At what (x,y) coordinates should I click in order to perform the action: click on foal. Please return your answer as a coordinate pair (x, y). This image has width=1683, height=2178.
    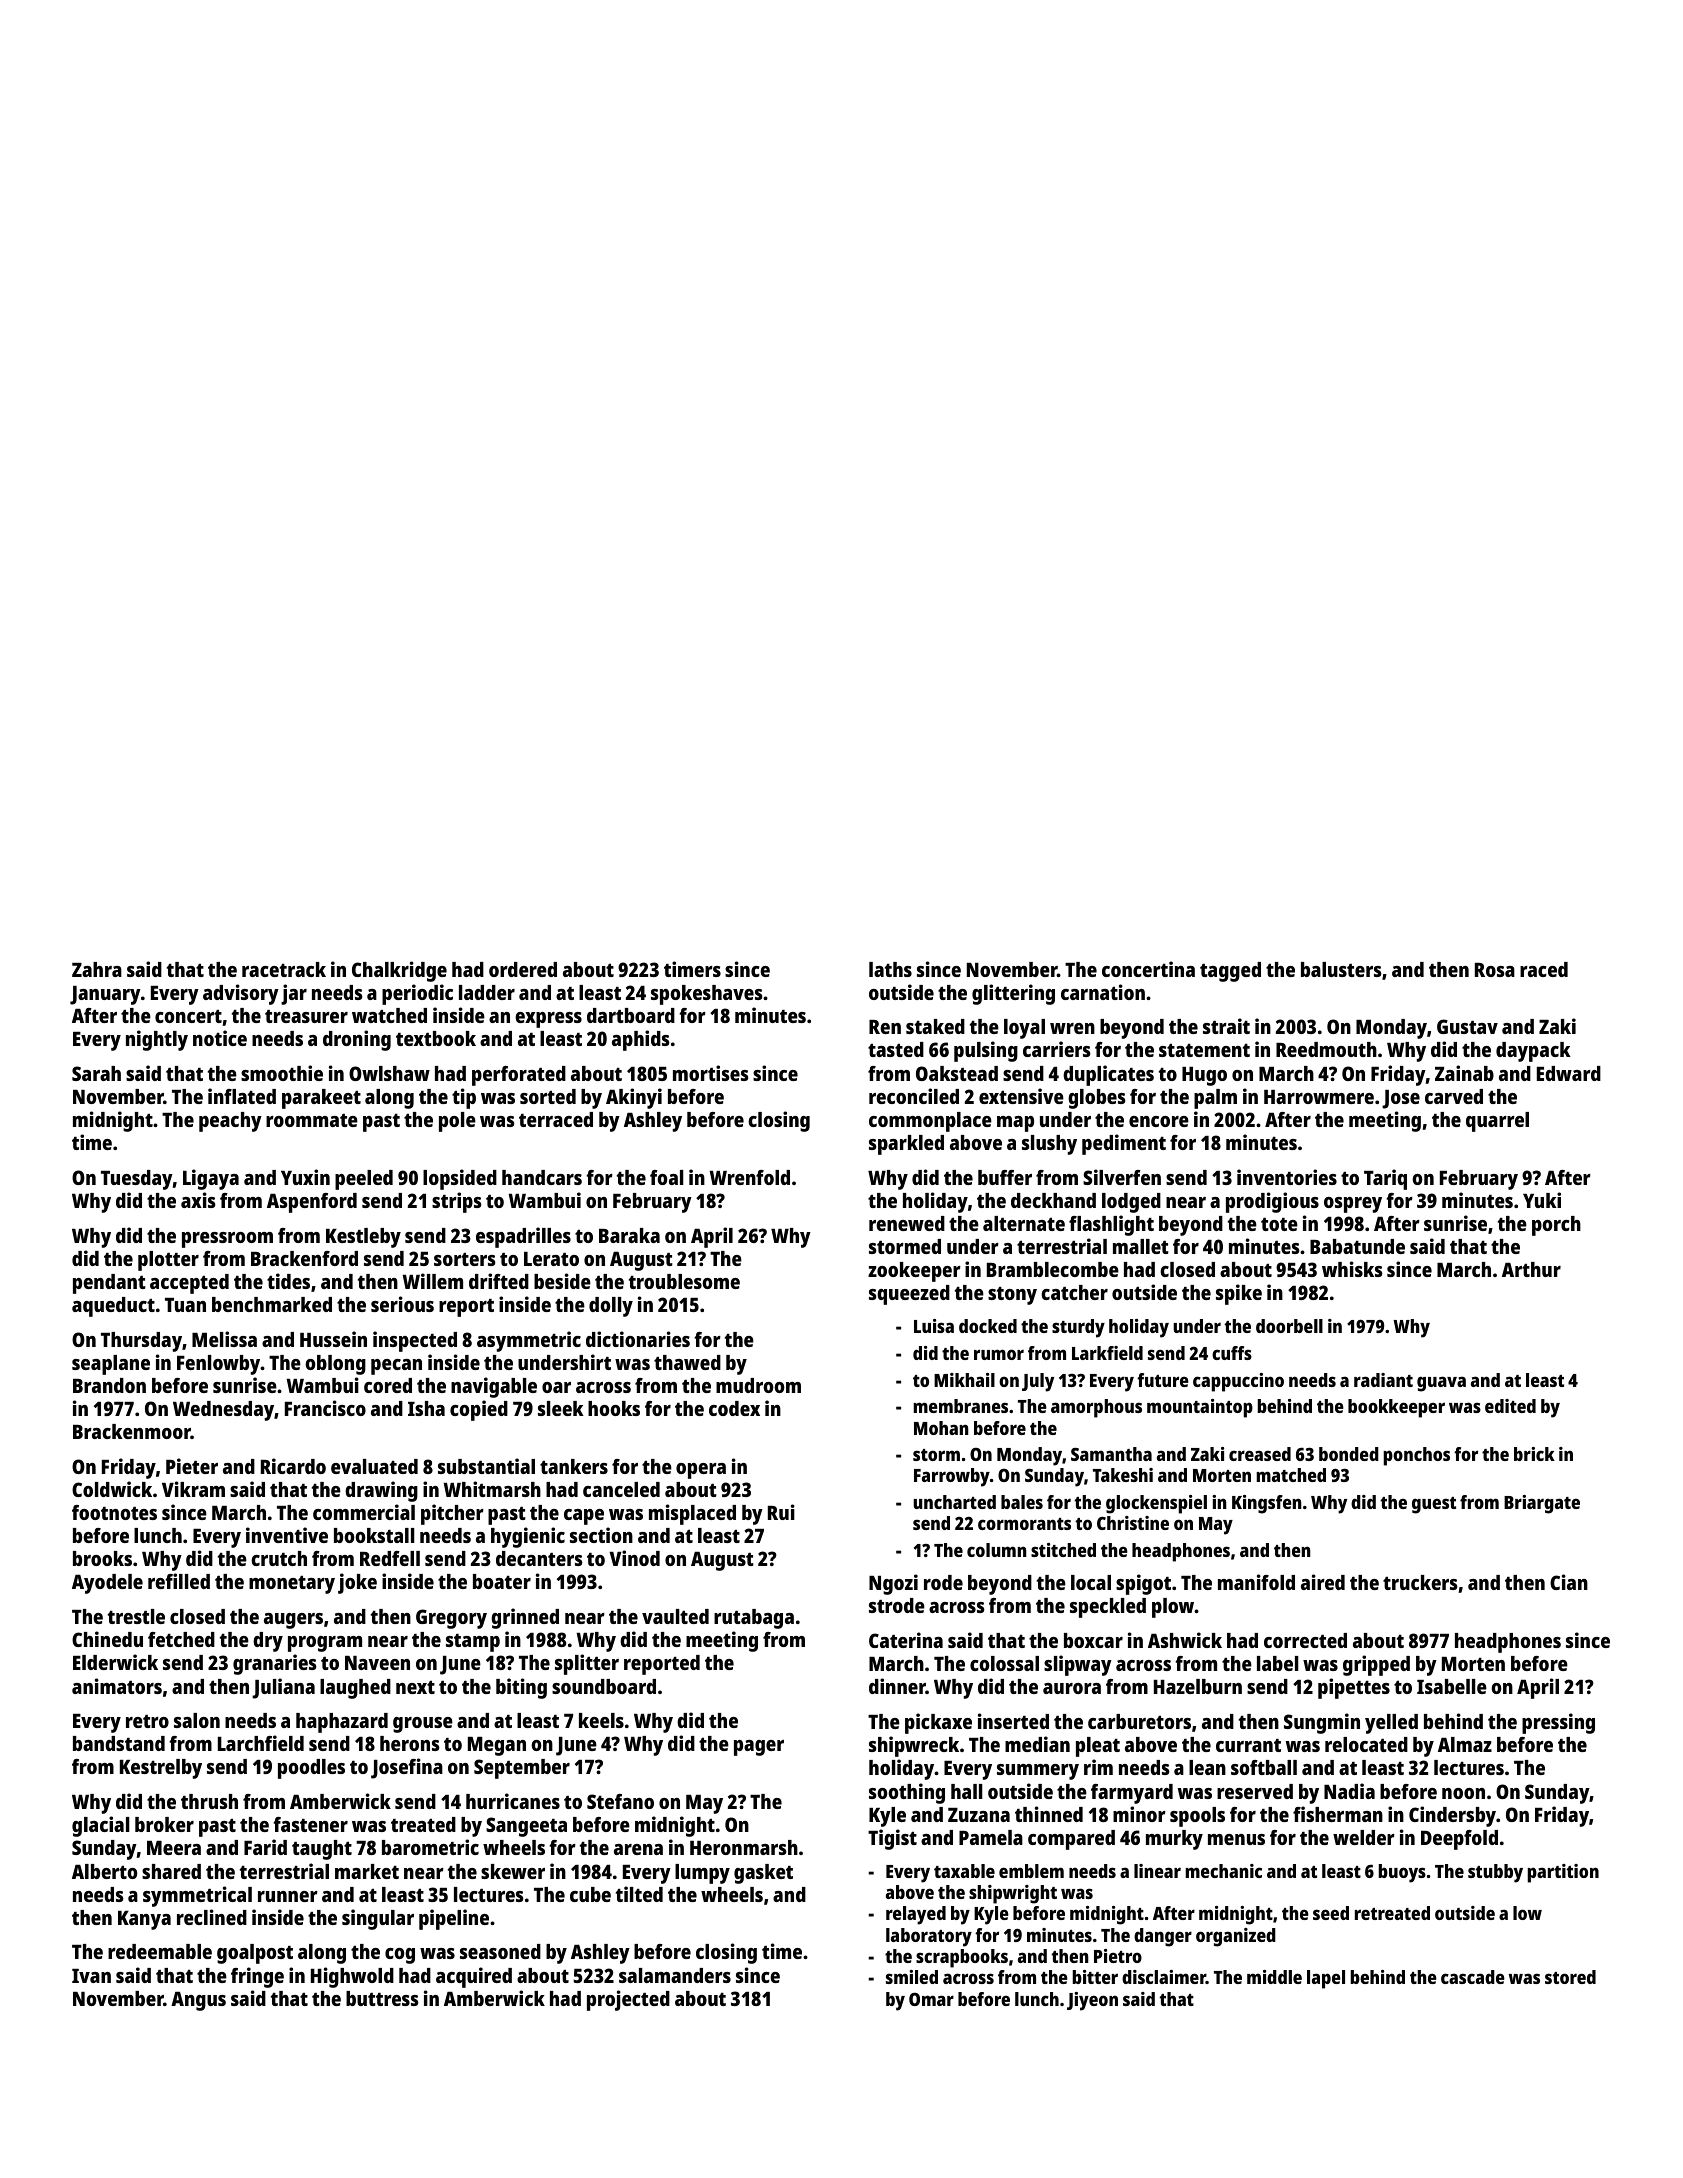
    Looking at the image, I should click on (667, 1177).
